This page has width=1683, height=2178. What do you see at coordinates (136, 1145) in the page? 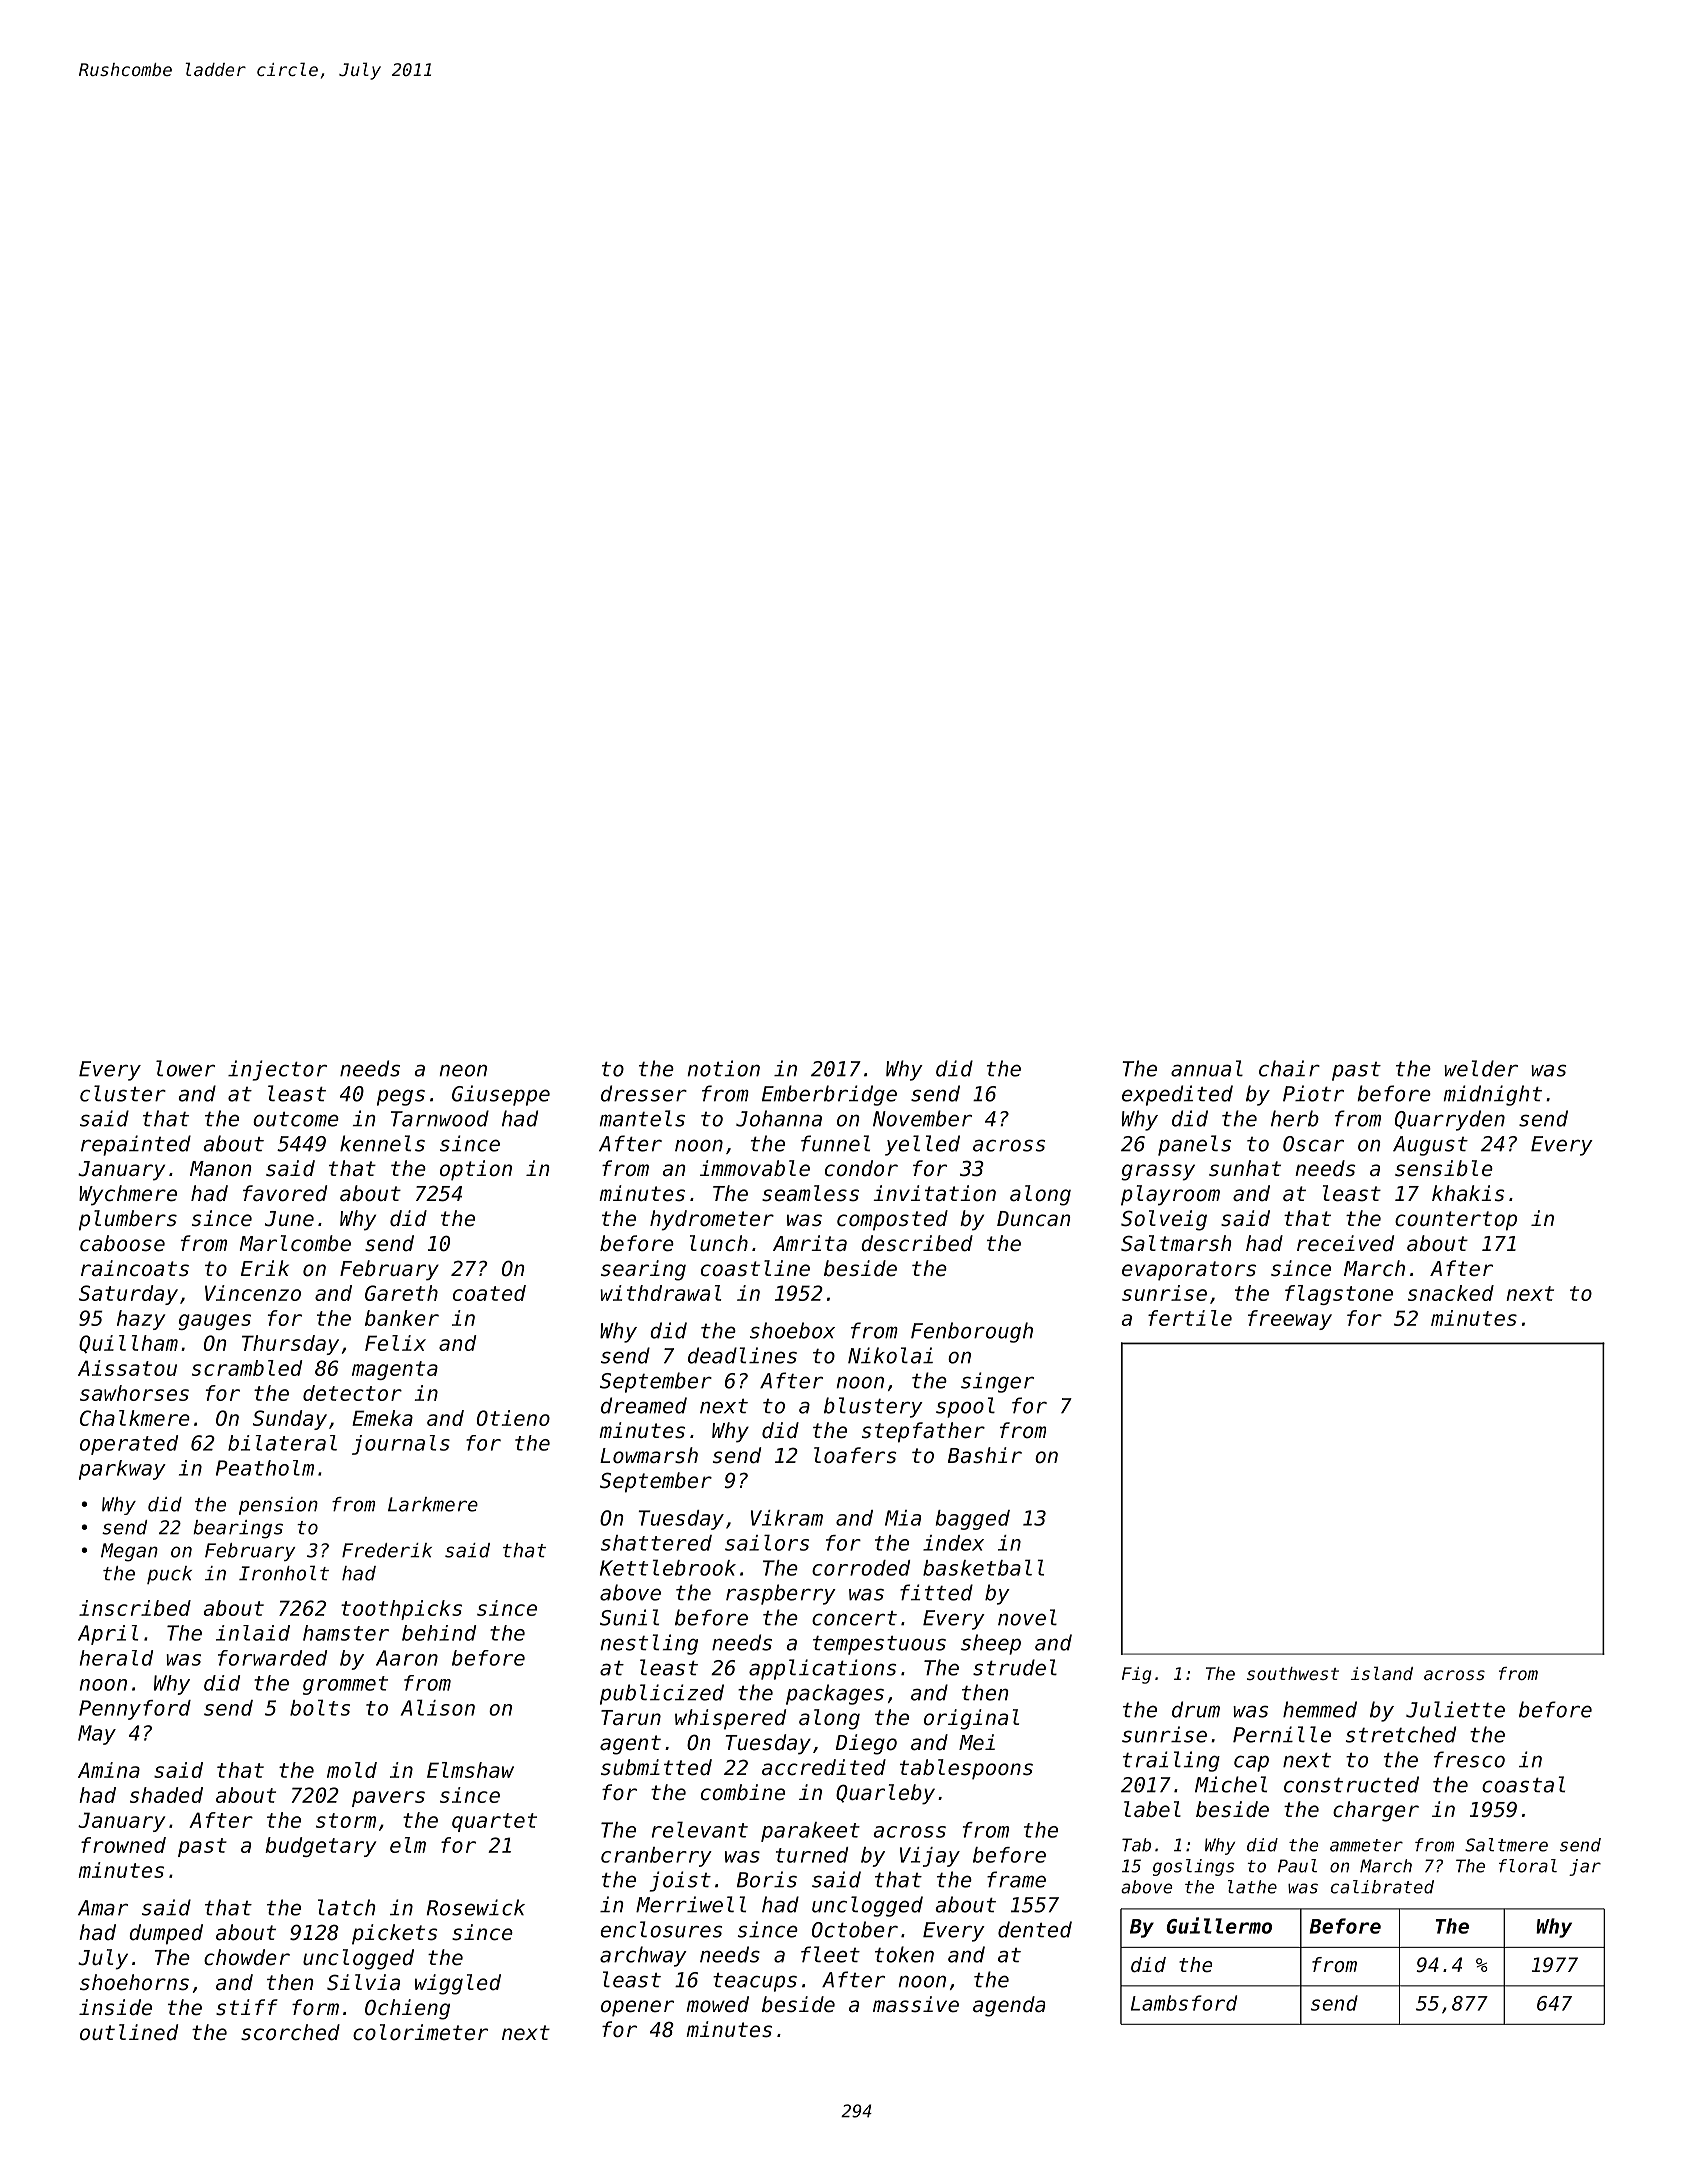
I see `repainted` at bounding box center [136, 1145].
